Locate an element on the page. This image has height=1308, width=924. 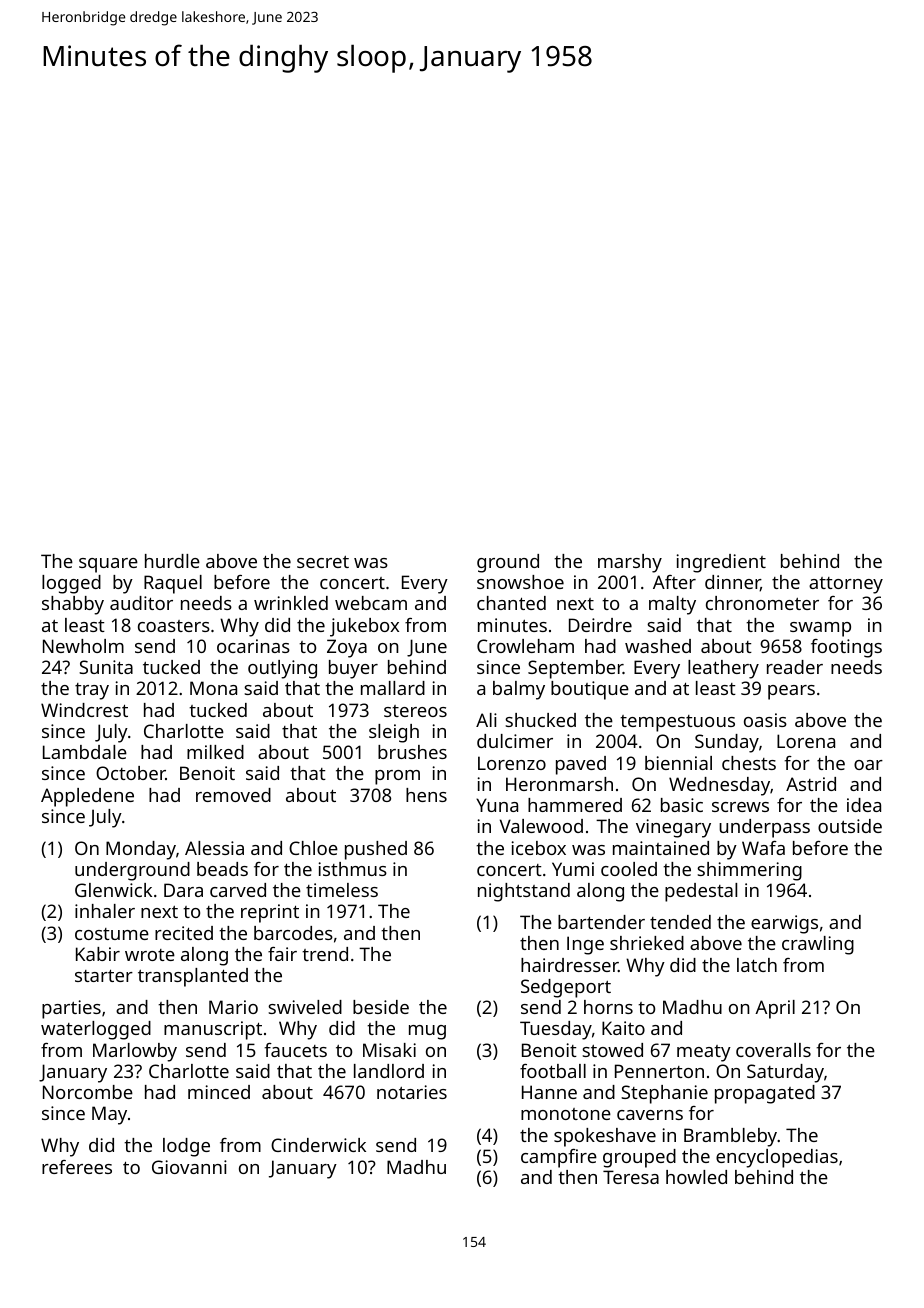
meaty is located at coordinates (704, 1053).
